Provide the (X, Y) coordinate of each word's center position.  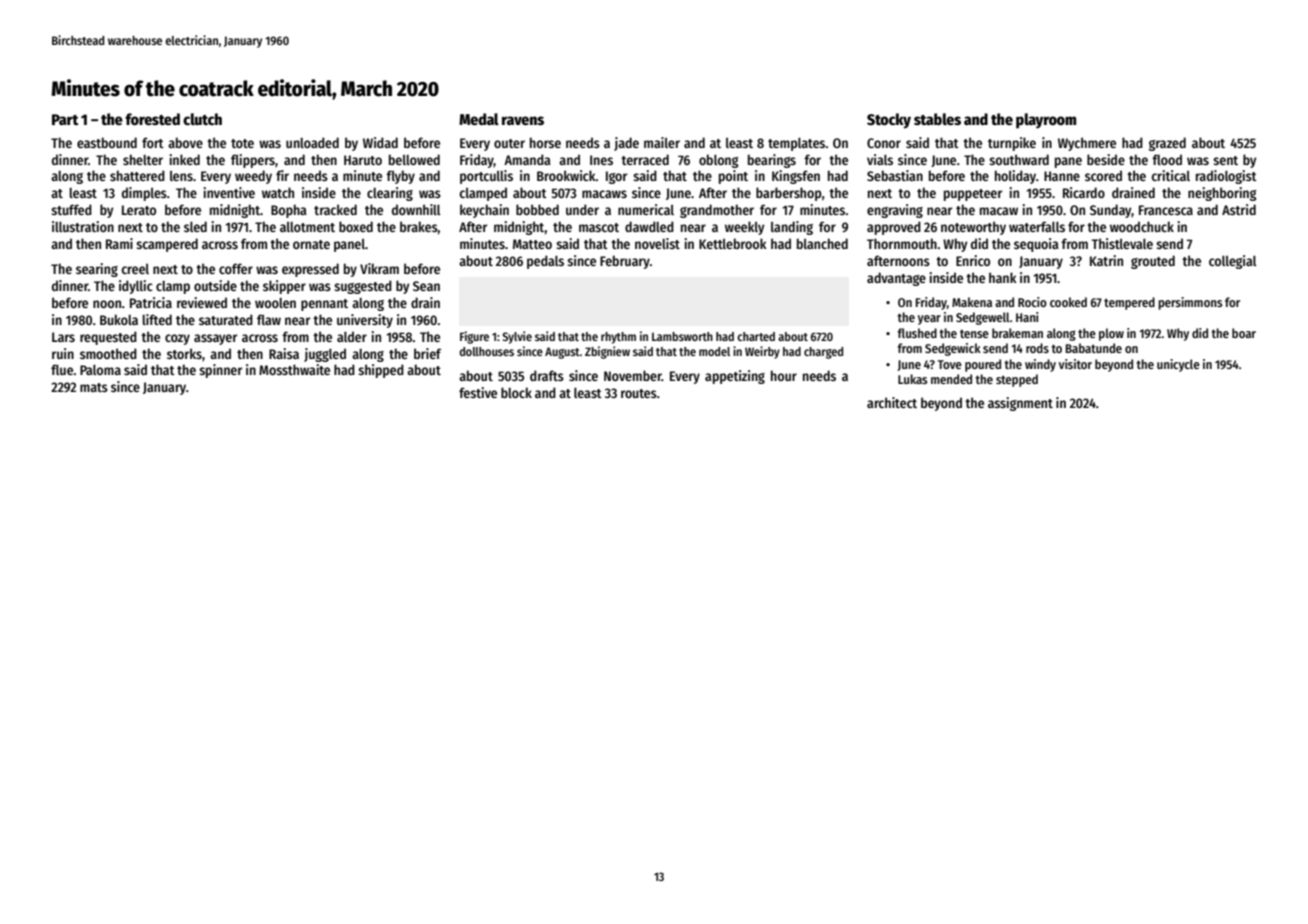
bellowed (414, 159)
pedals (545, 262)
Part (65, 119)
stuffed (71, 209)
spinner (220, 371)
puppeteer (973, 195)
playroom (1046, 121)
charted (756, 336)
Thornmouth (902, 243)
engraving (895, 211)
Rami (119, 243)
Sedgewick (953, 349)
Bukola (119, 319)
